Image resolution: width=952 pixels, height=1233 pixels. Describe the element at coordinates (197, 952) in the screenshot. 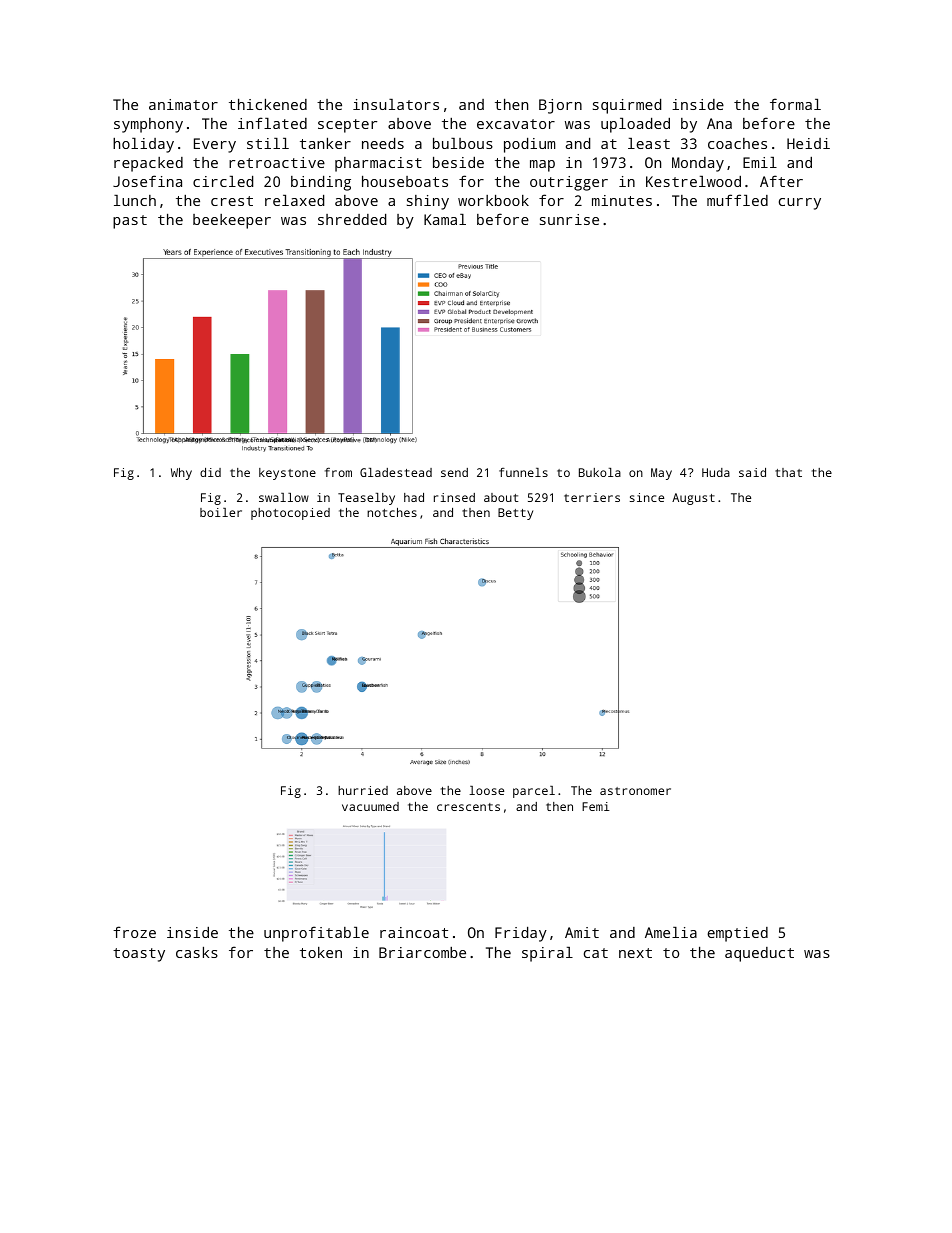

I see `casks` at that location.
